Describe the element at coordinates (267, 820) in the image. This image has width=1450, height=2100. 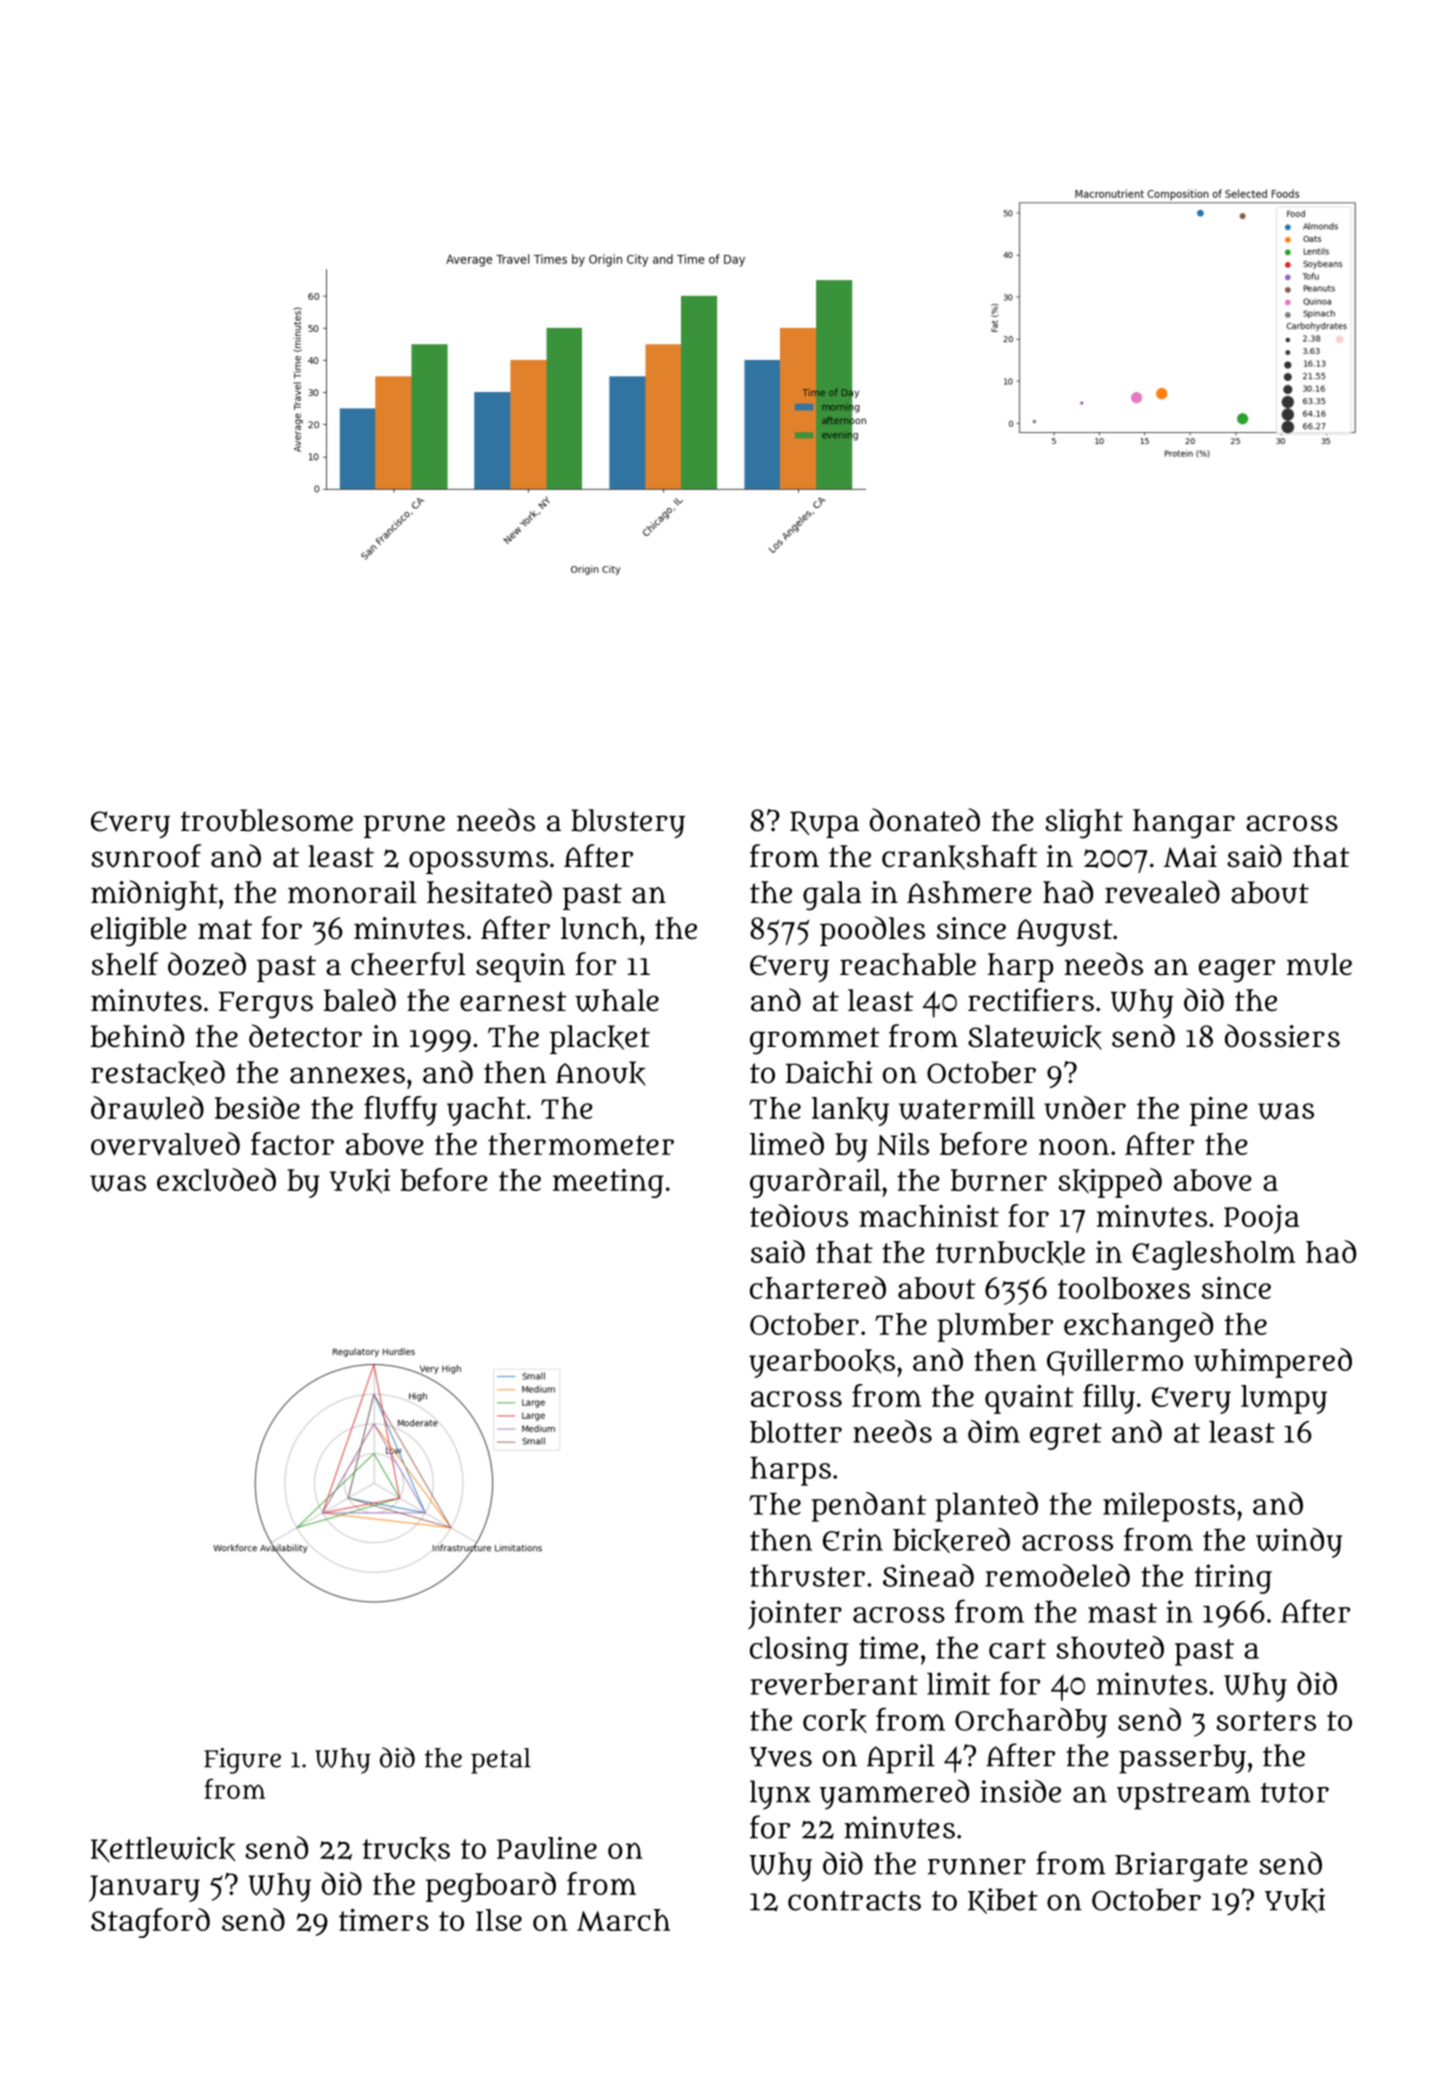
I see `troublesome` at that location.
